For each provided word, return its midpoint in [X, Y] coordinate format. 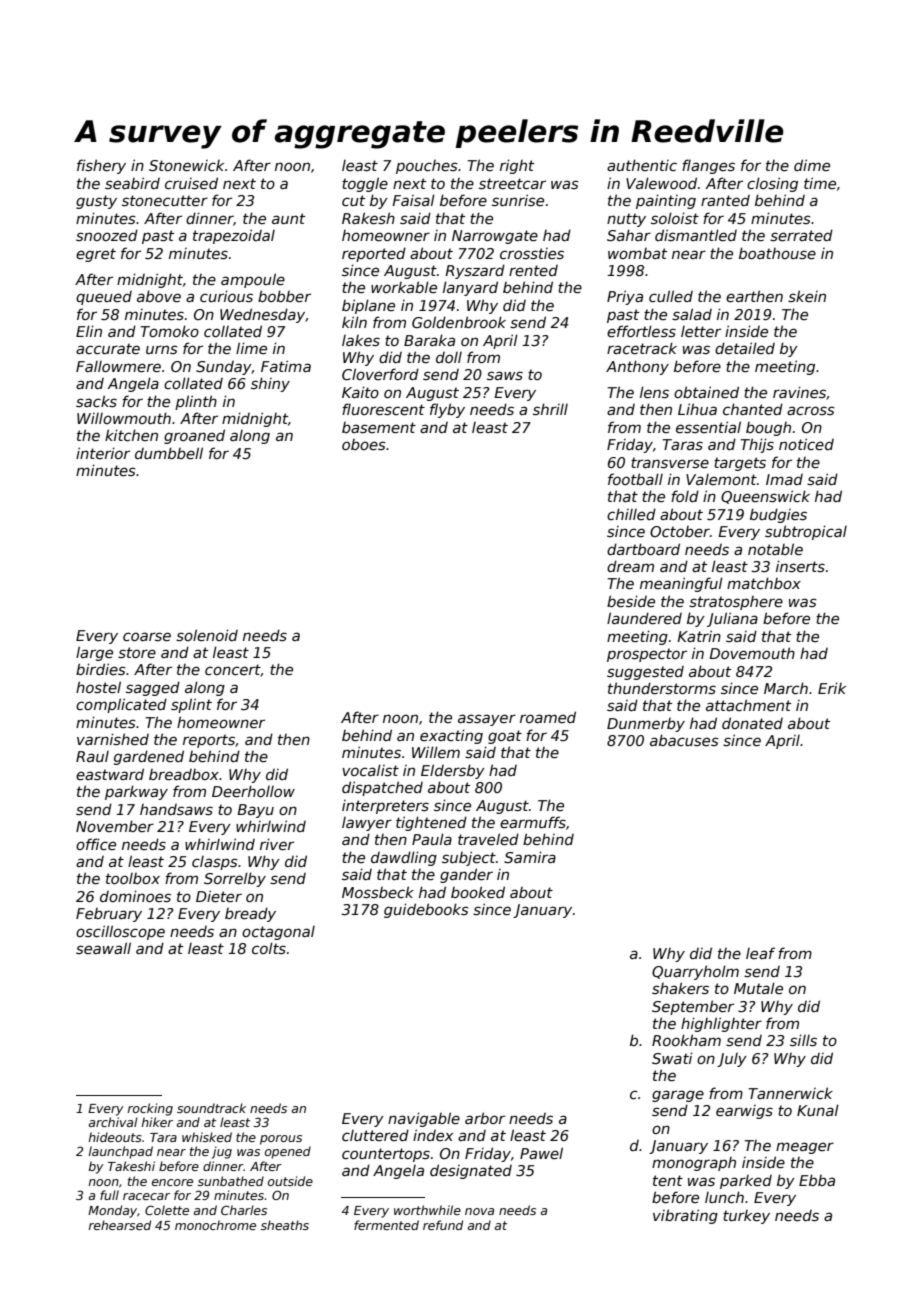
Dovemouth [752, 653]
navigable [424, 1119]
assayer [487, 720]
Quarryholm [695, 972]
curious [226, 296]
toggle [365, 184]
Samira [530, 857]
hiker [157, 1122]
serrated [801, 235]
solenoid [207, 635]
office [96, 844]
